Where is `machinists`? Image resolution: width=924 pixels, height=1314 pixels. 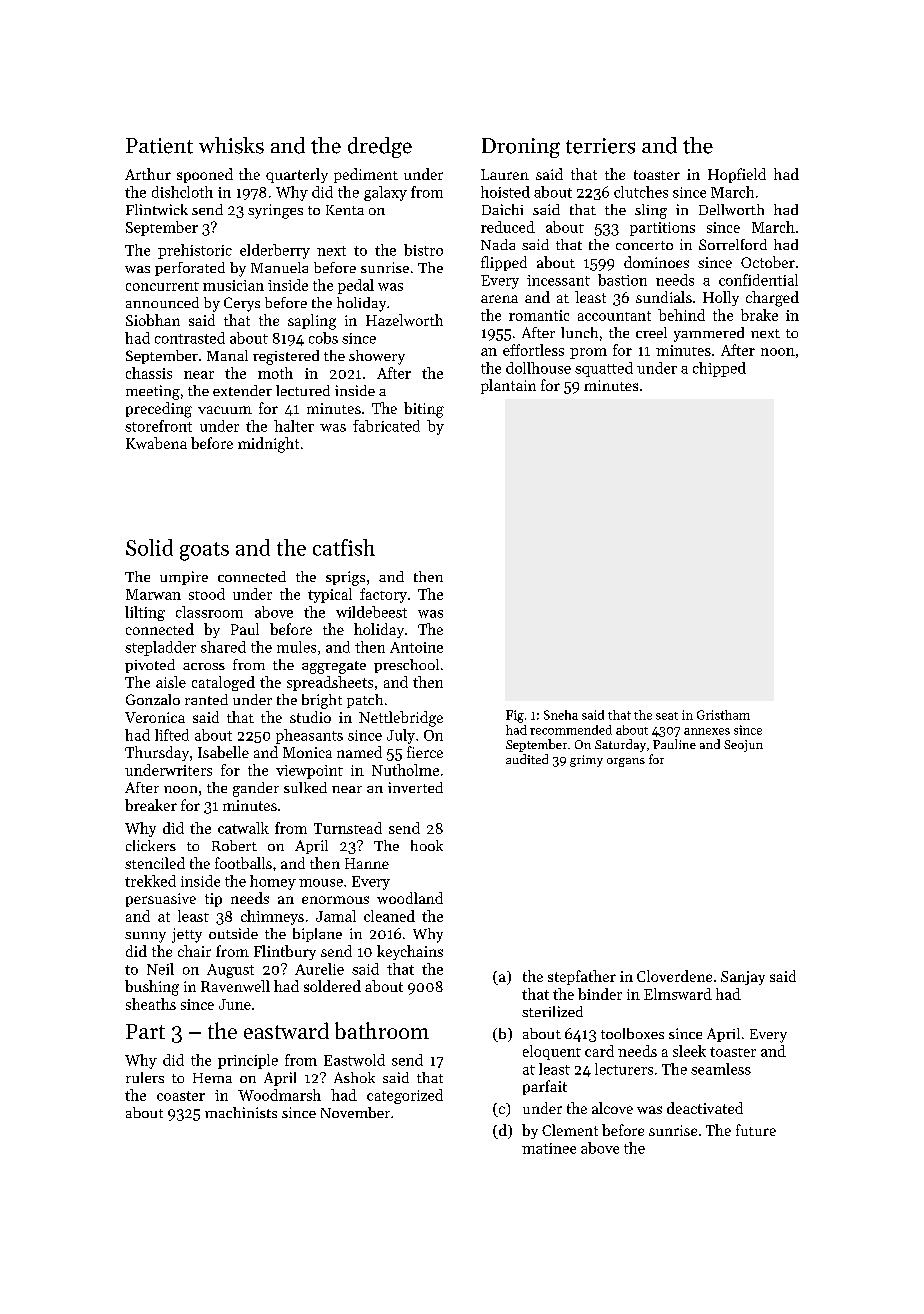 machinists is located at coordinates (241, 1112).
